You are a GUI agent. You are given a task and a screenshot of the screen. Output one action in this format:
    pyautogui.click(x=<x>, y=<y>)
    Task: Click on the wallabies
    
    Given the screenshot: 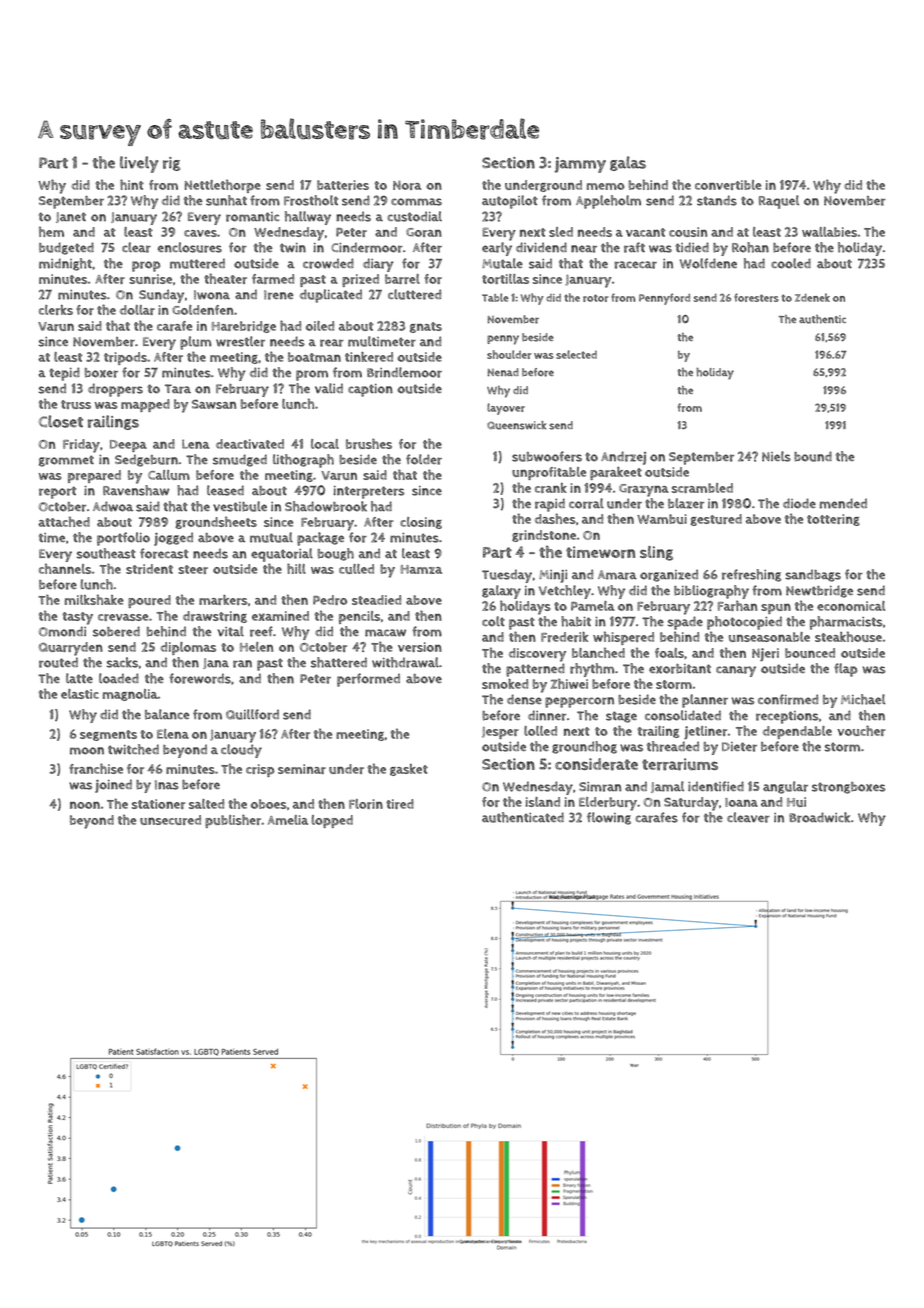 What is the action you would take?
    pyautogui.click(x=829, y=232)
